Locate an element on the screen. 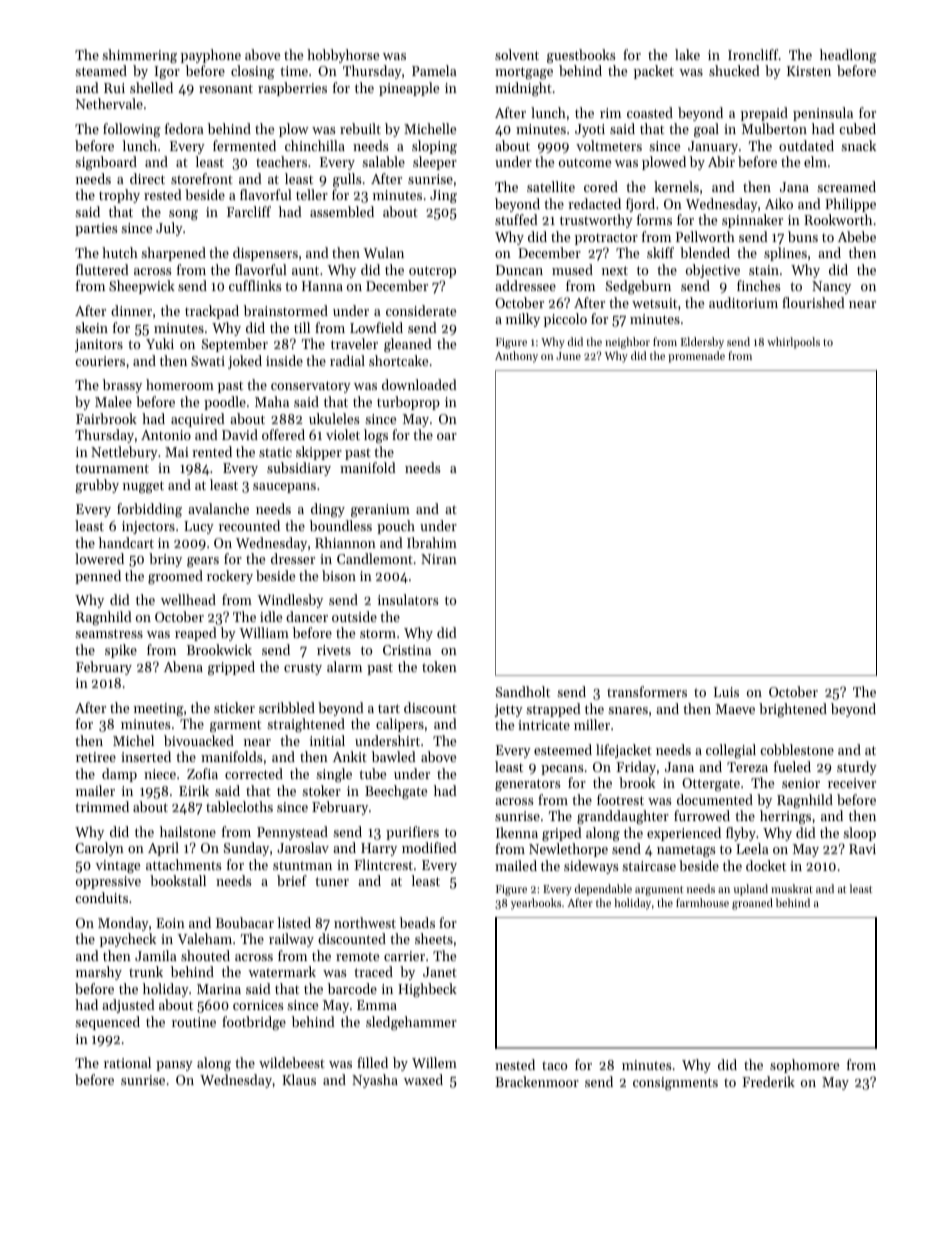  pouch is located at coordinates (396, 527).
